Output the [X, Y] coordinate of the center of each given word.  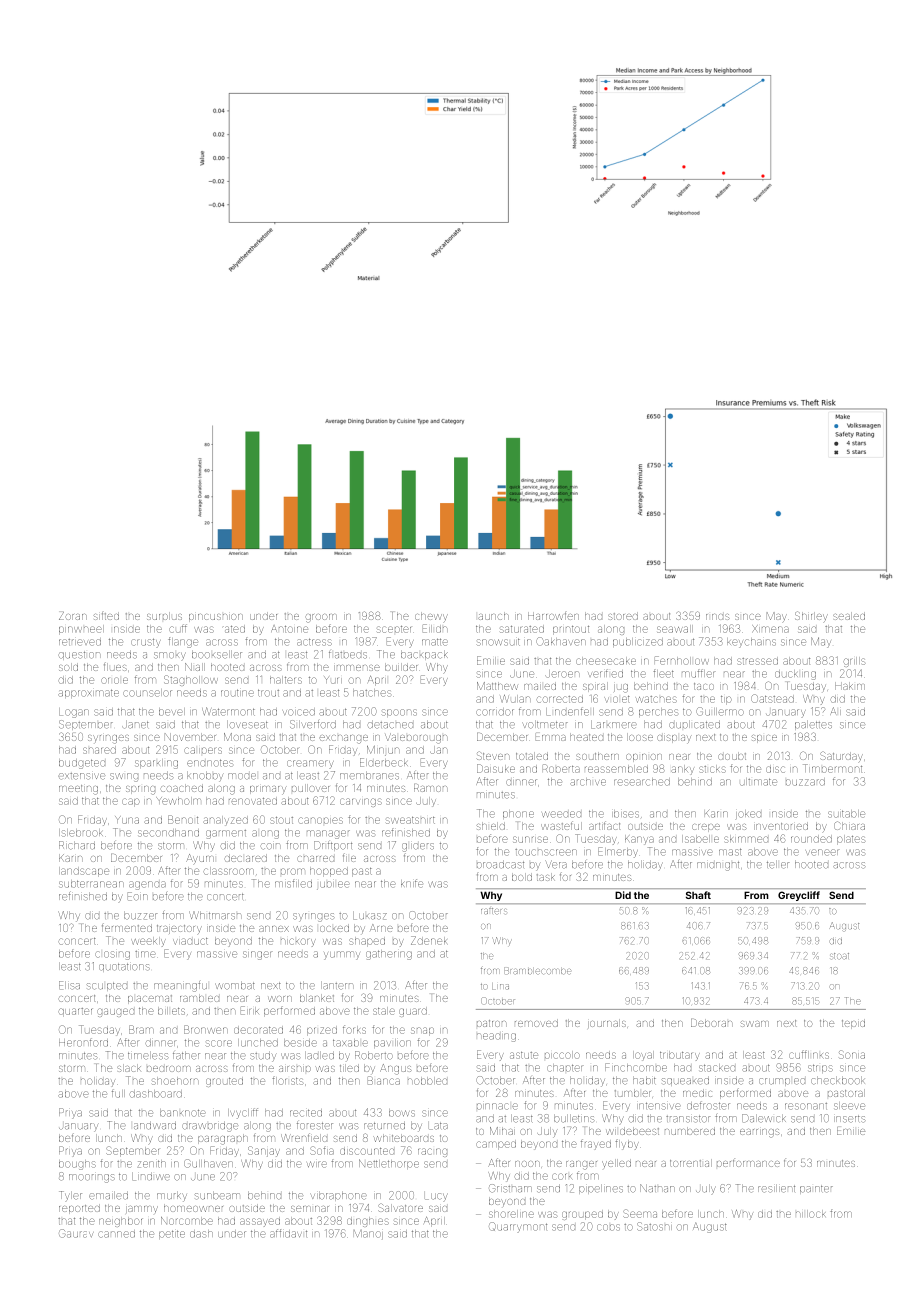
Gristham [510, 1188]
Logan [74, 713]
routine [237, 693]
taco [704, 686]
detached [390, 725]
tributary [680, 1056]
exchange [344, 739]
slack [129, 1068]
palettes [813, 725]
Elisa [69, 985]
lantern [337, 986]
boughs [77, 1165]
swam [755, 1024]
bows [402, 1113]
